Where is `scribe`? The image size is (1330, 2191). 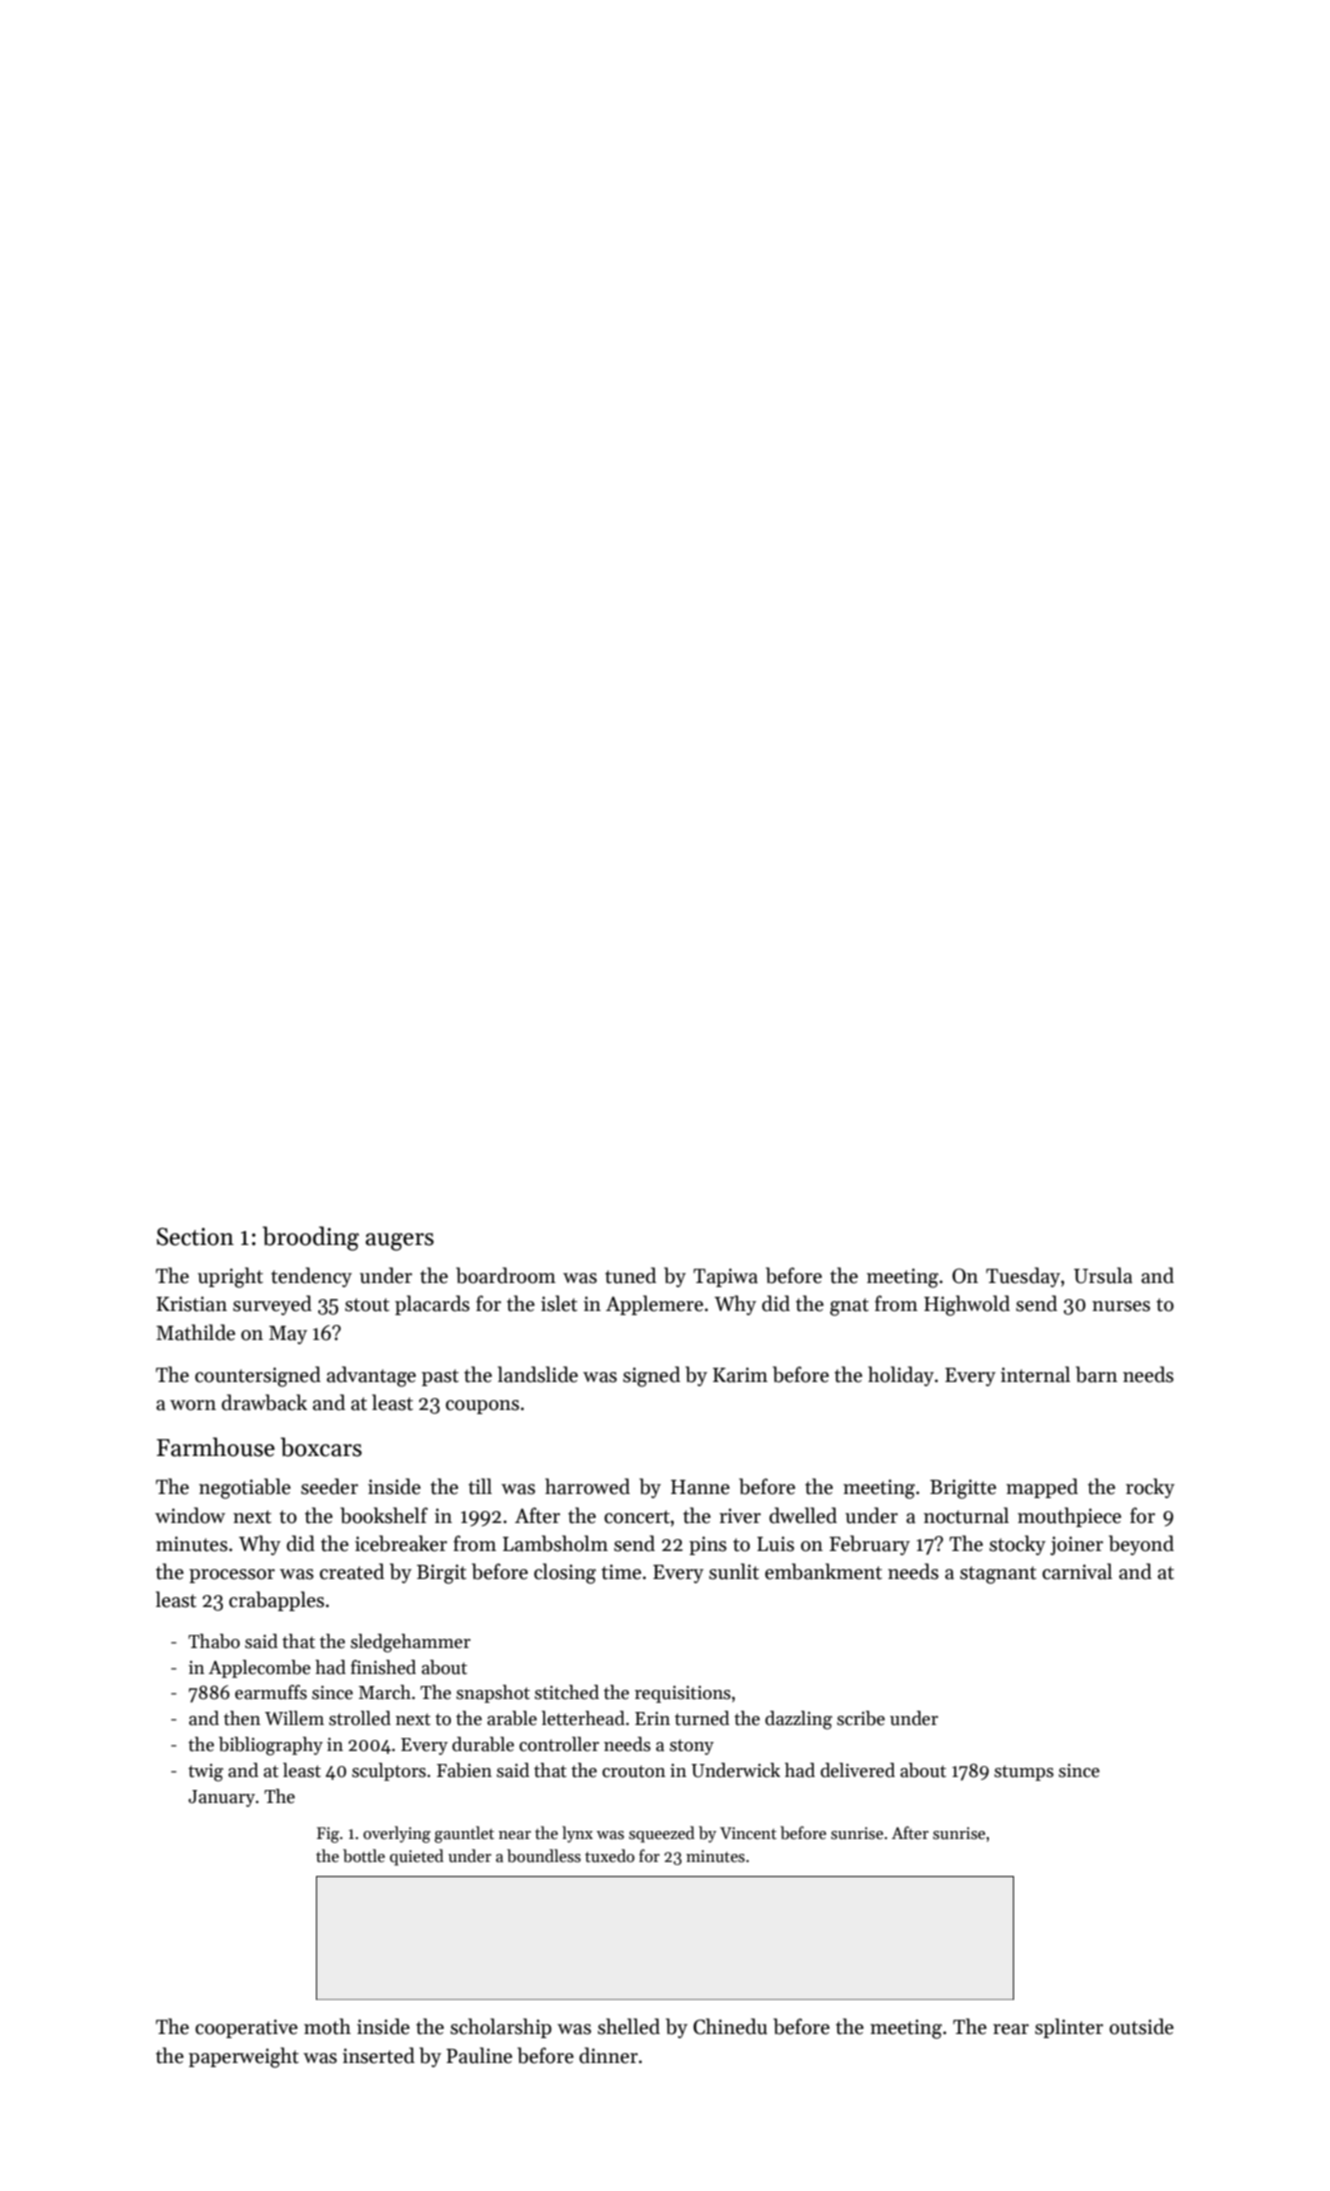
scribe is located at coordinates (861, 1718).
